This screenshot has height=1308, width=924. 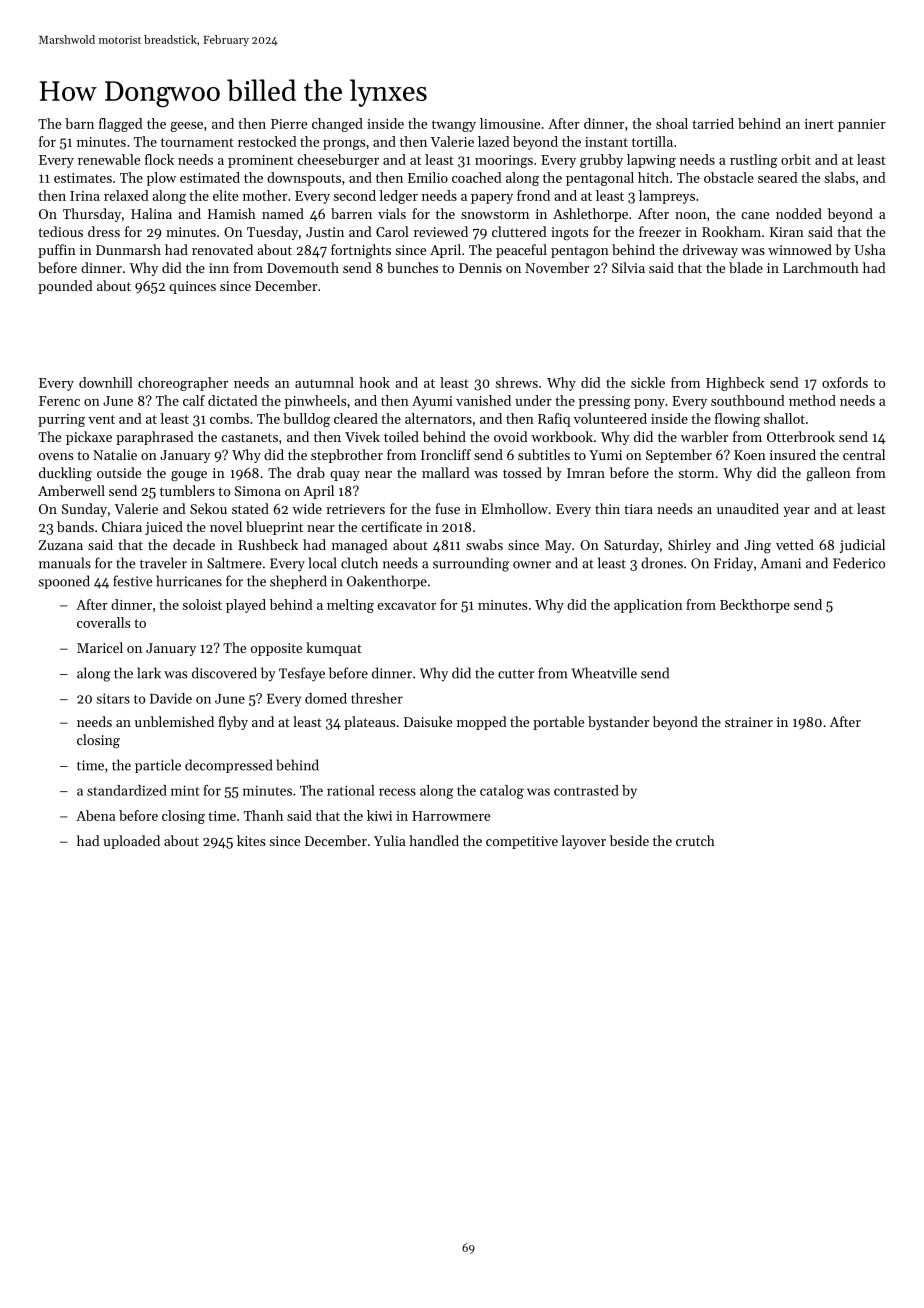 What do you see at coordinates (819, 124) in the screenshot?
I see `inert` at bounding box center [819, 124].
